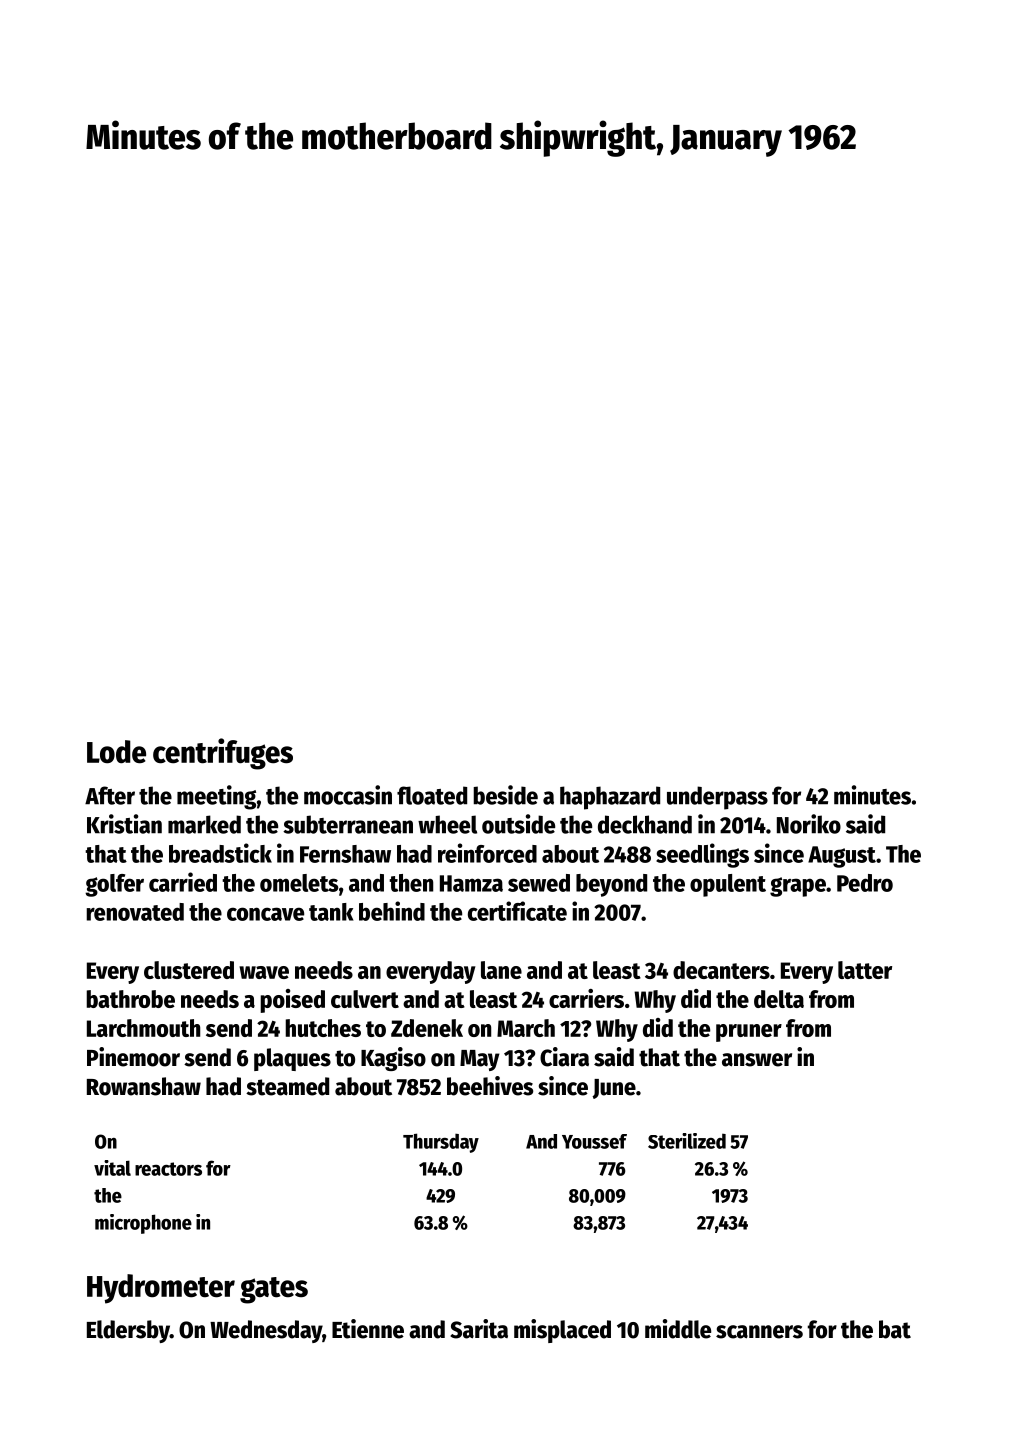 This page has width=1009, height=1433. Describe the element at coordinates (717, 798) in the page. I see `underpass` at that location.
